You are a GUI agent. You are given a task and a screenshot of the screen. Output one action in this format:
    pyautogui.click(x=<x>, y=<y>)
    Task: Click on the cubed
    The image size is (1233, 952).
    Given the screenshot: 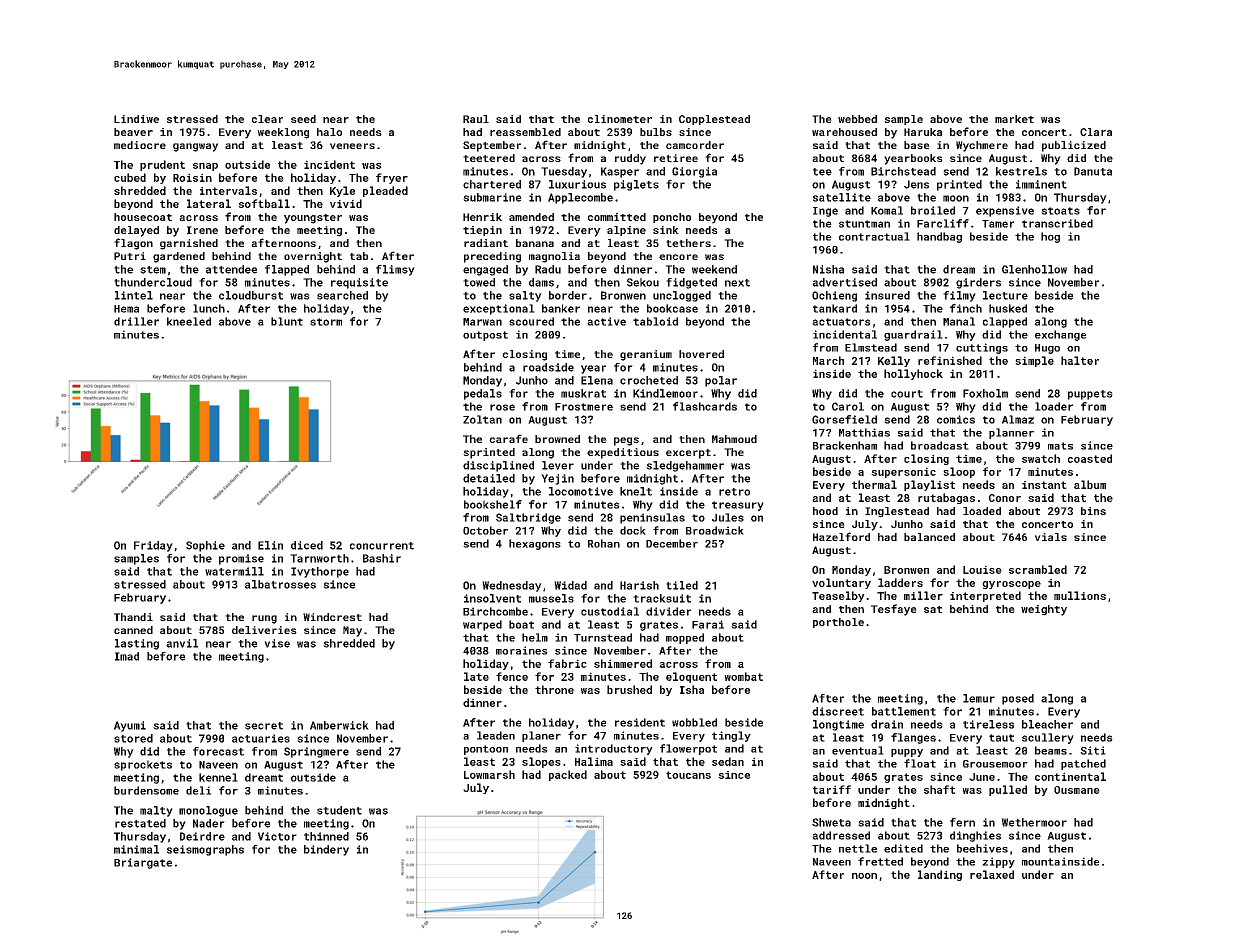 What is the action you would take?
    pyautogui.click(x=130, y=177)
